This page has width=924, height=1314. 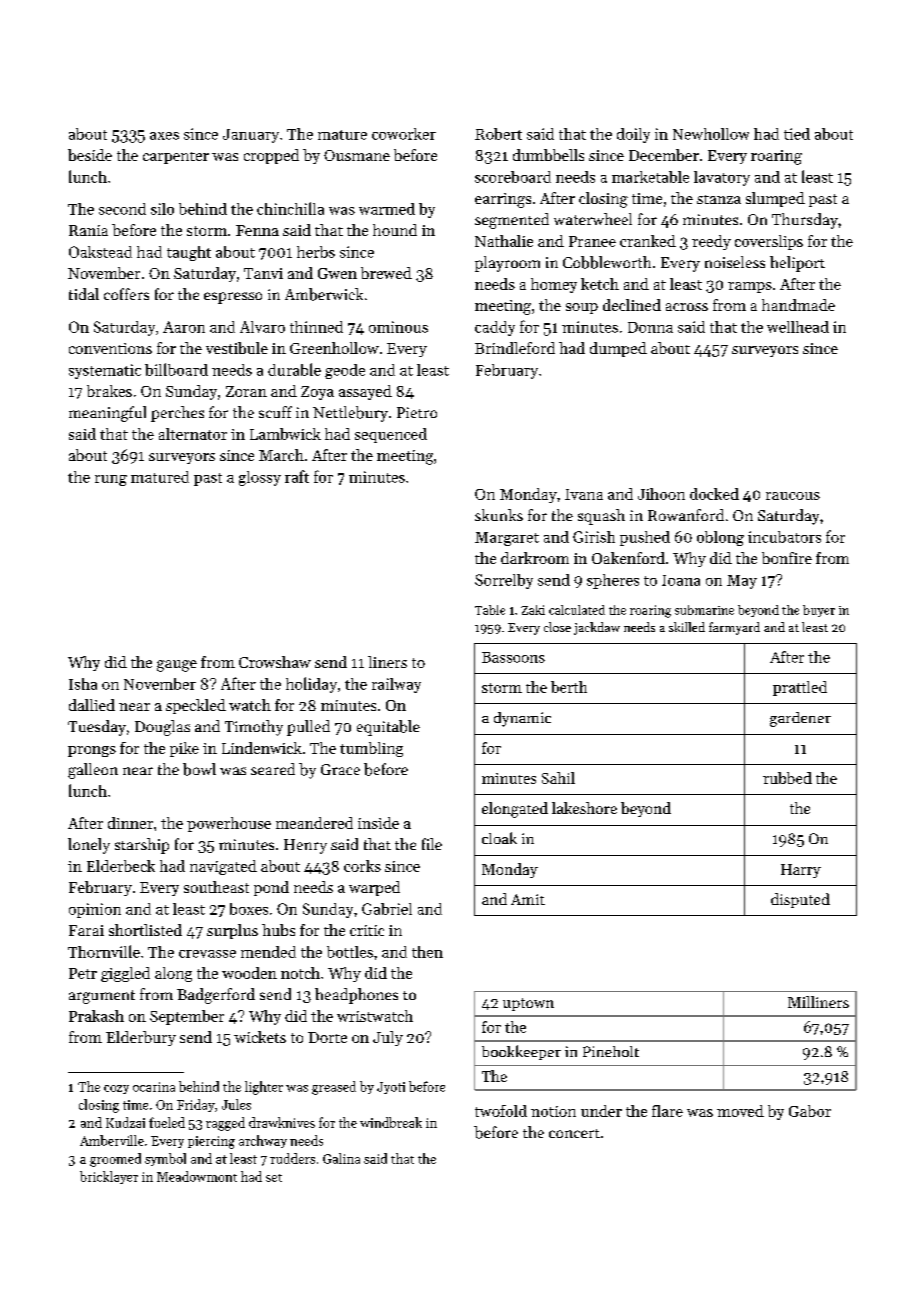 I want to click on concert, so click(x=574, y=1133).
